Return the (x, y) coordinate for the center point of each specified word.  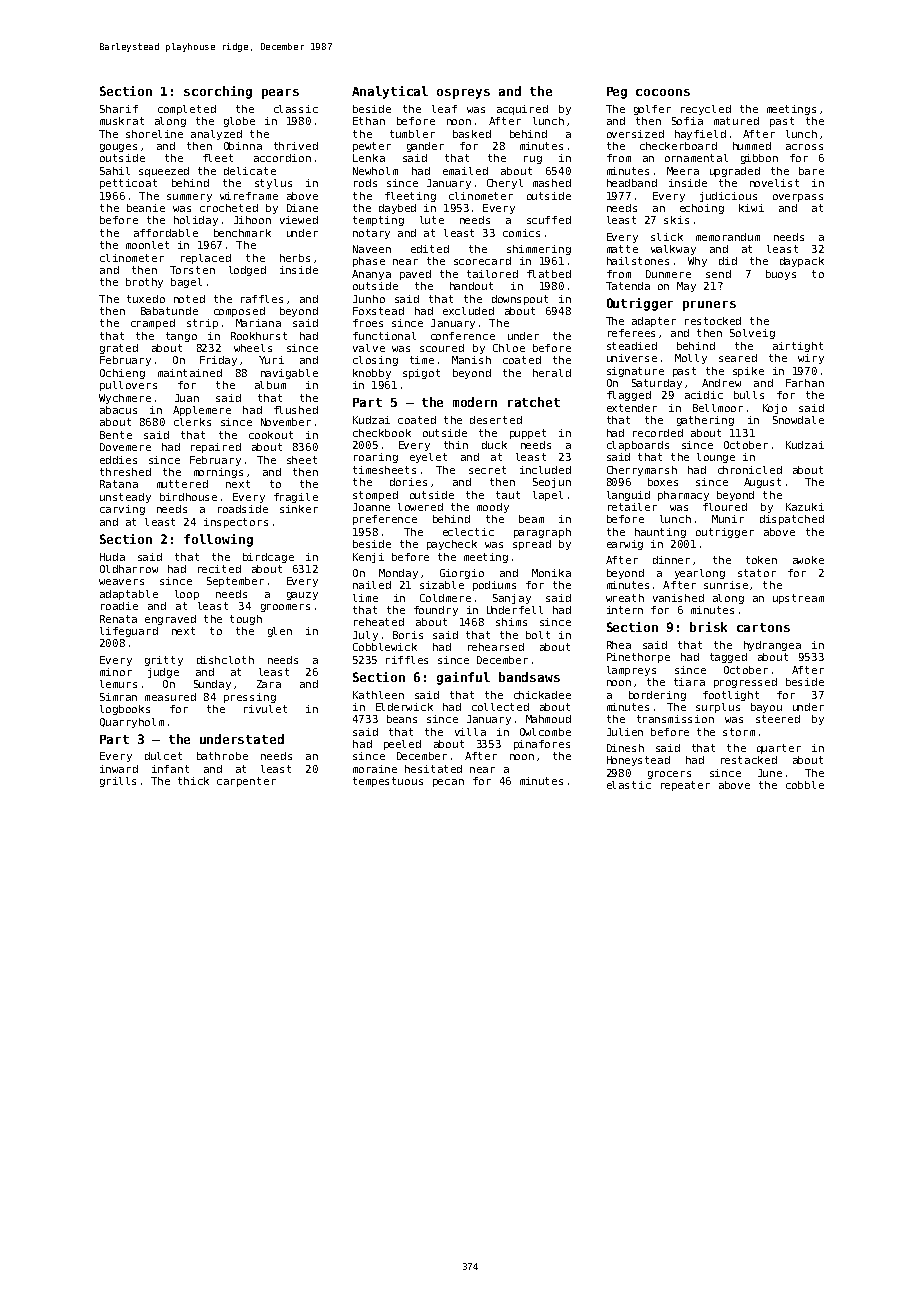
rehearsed (496, 647)
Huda (112, 557)
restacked (749, 760)
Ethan (369, 121)
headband (632, 183)
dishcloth (225, 660)
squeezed (164, 172)
